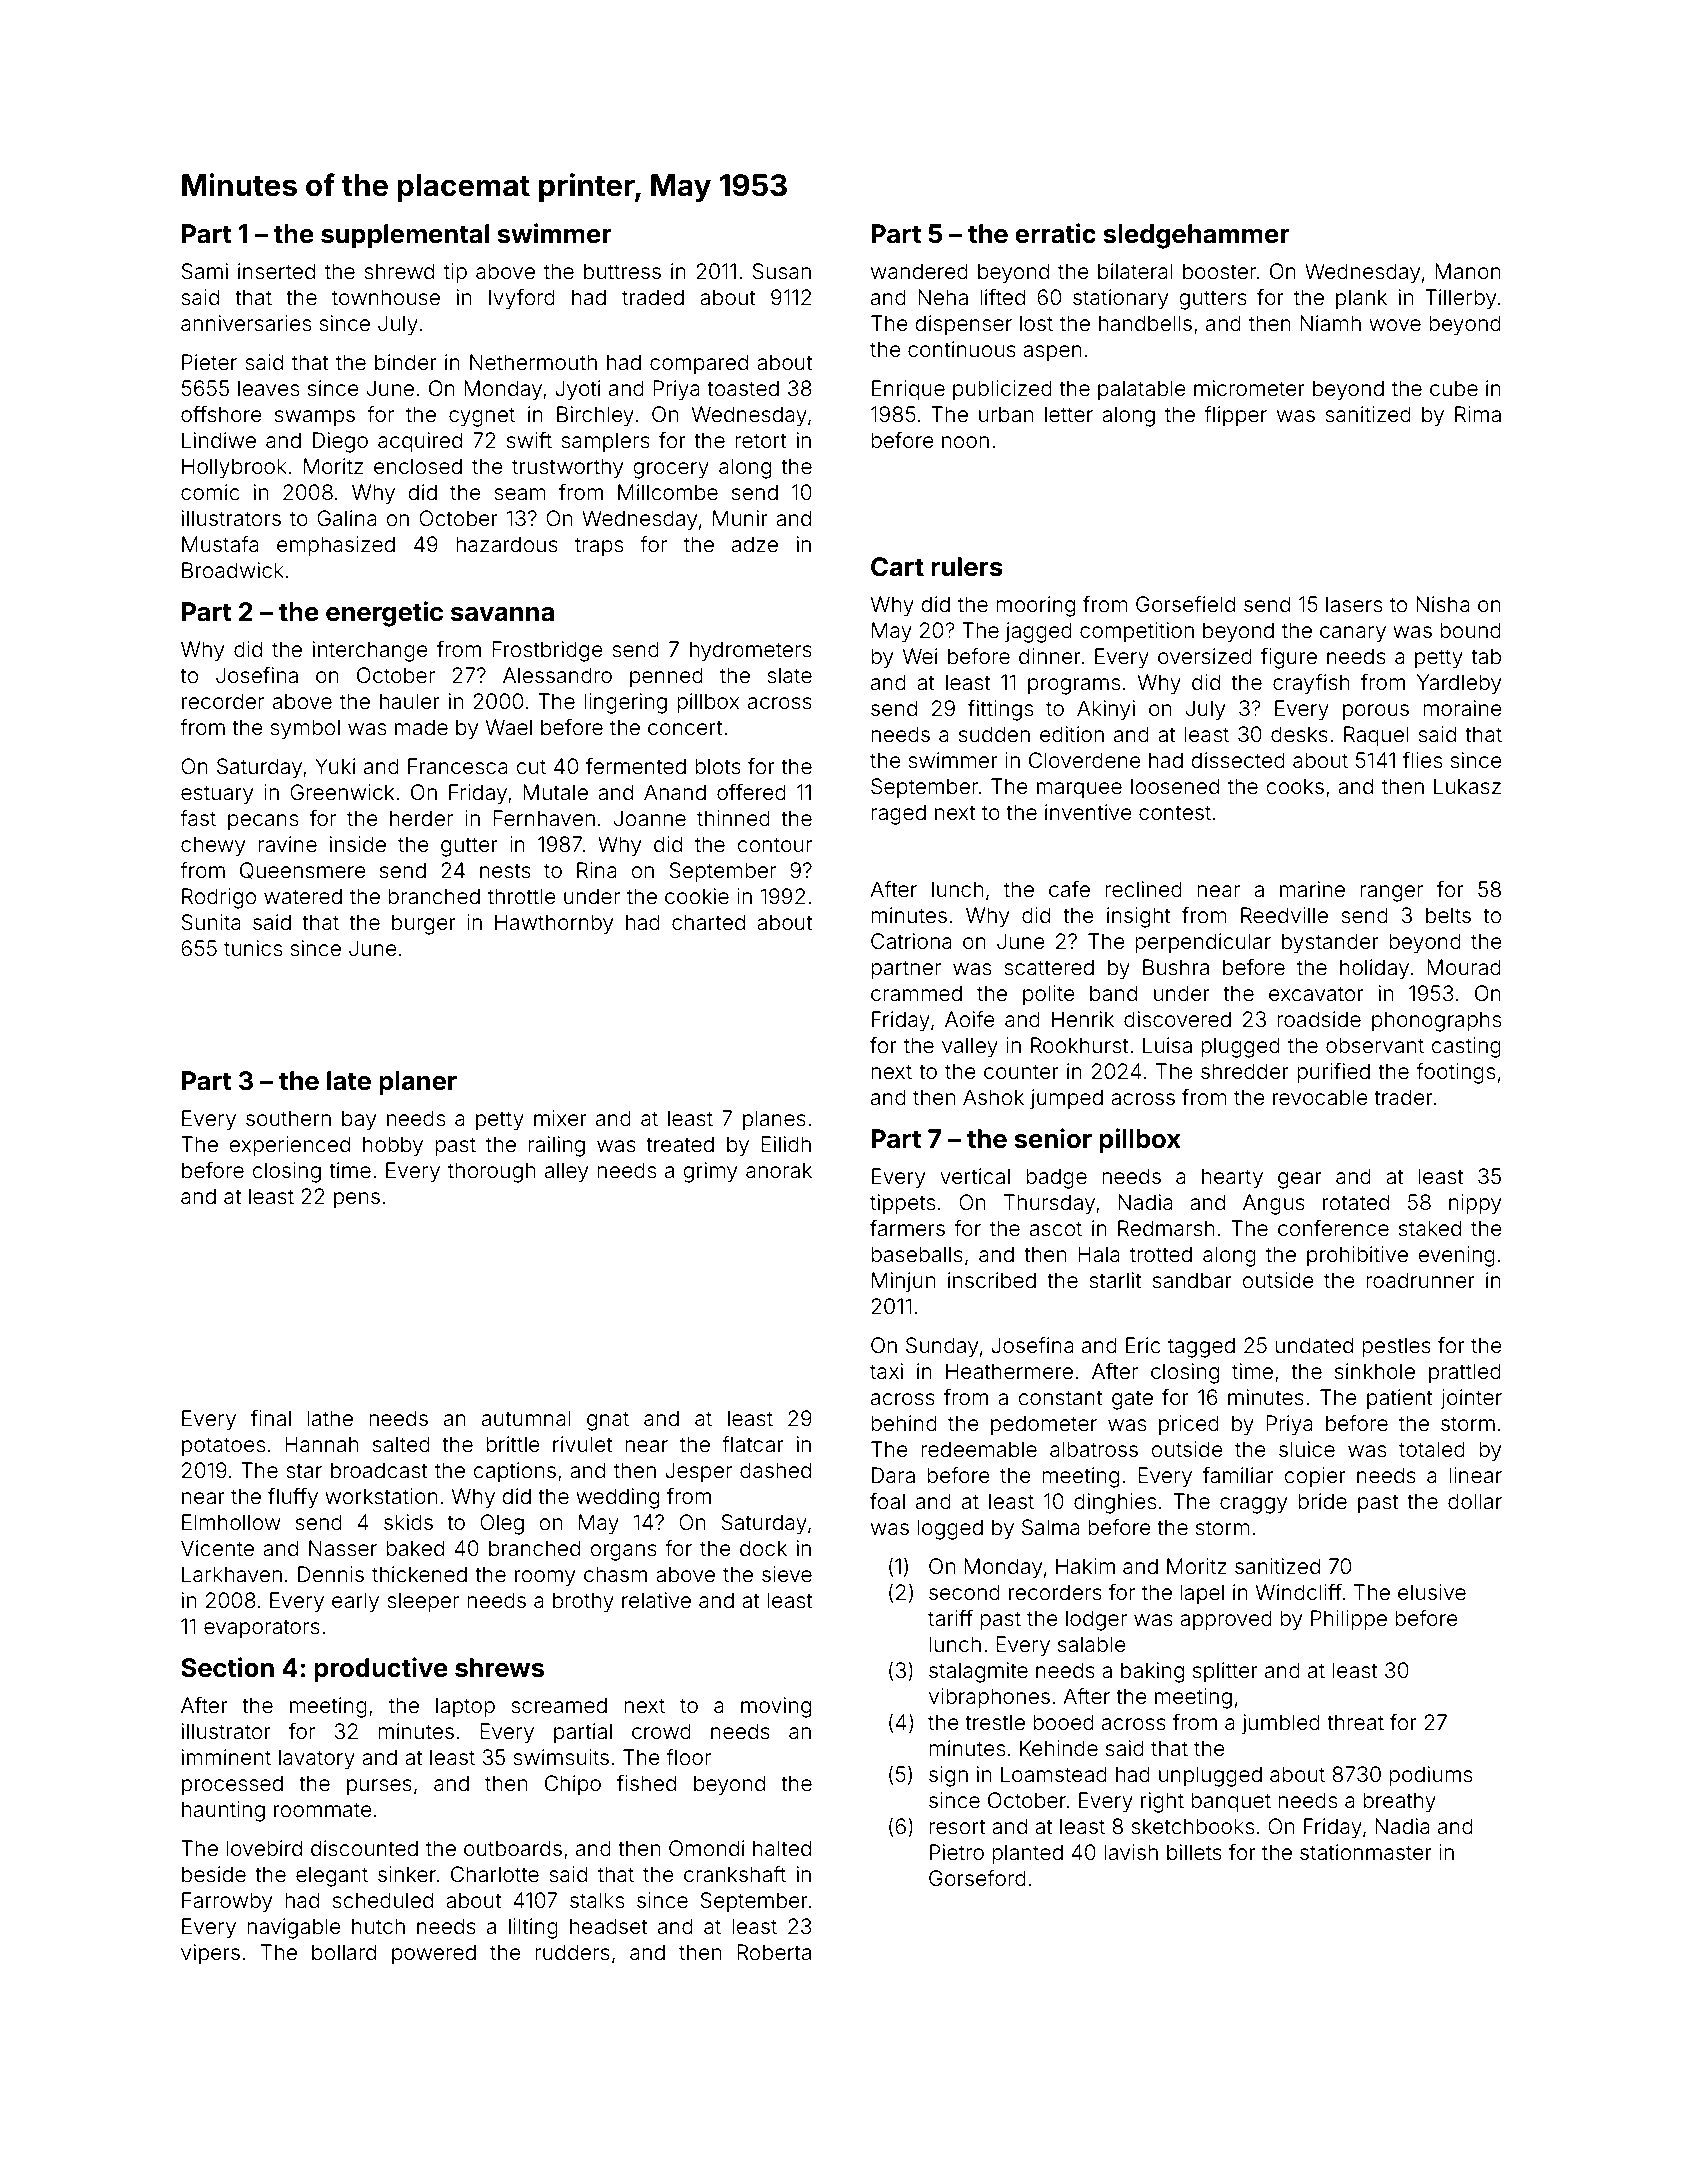 Image resolution: width=1683 pixels, height=2178 pixels. Describe the element at coordinates (1235, 416) in the page. I see `flipper` at that location.
